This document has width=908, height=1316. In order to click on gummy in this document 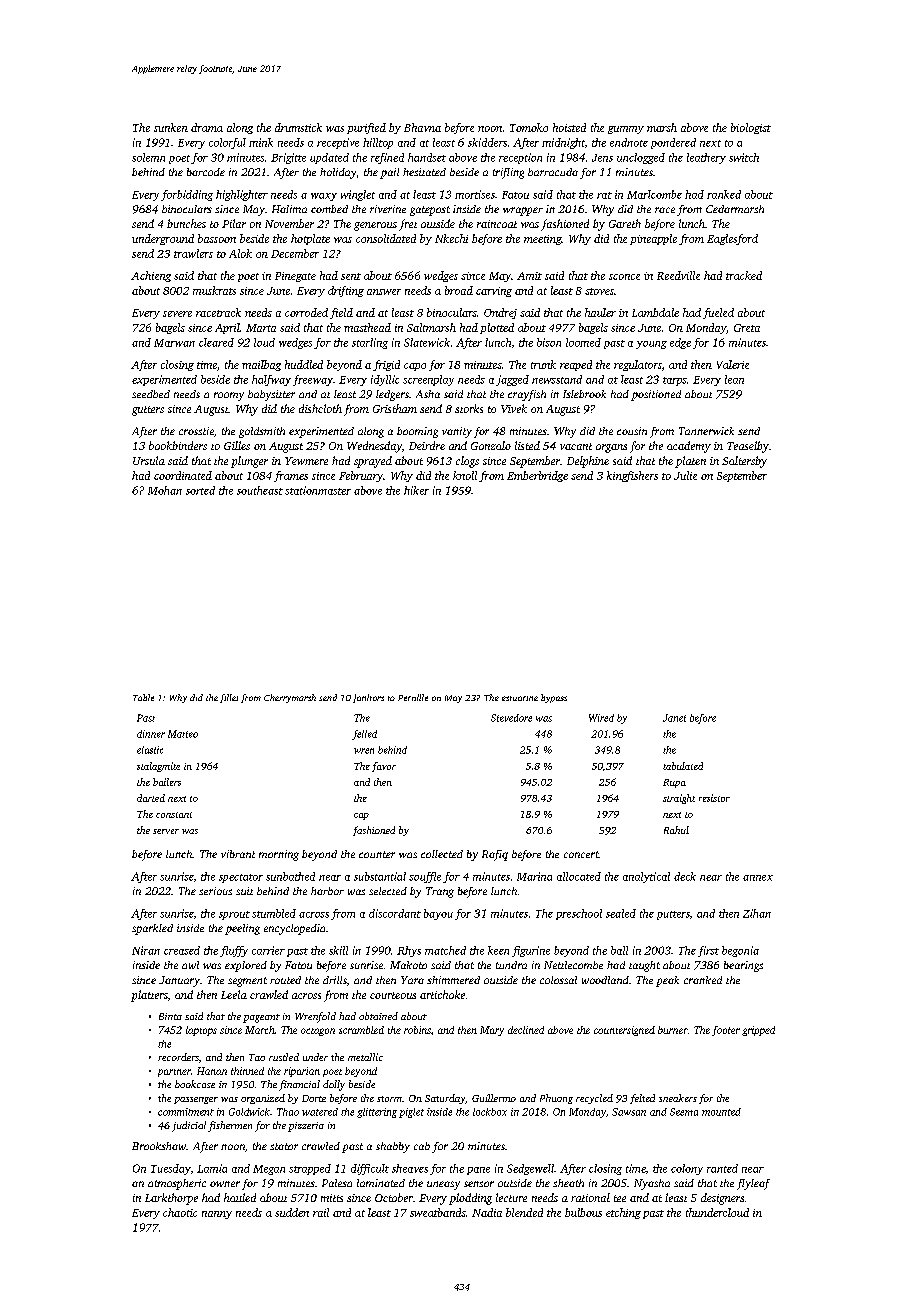, I will do `click(626, 130)`.
